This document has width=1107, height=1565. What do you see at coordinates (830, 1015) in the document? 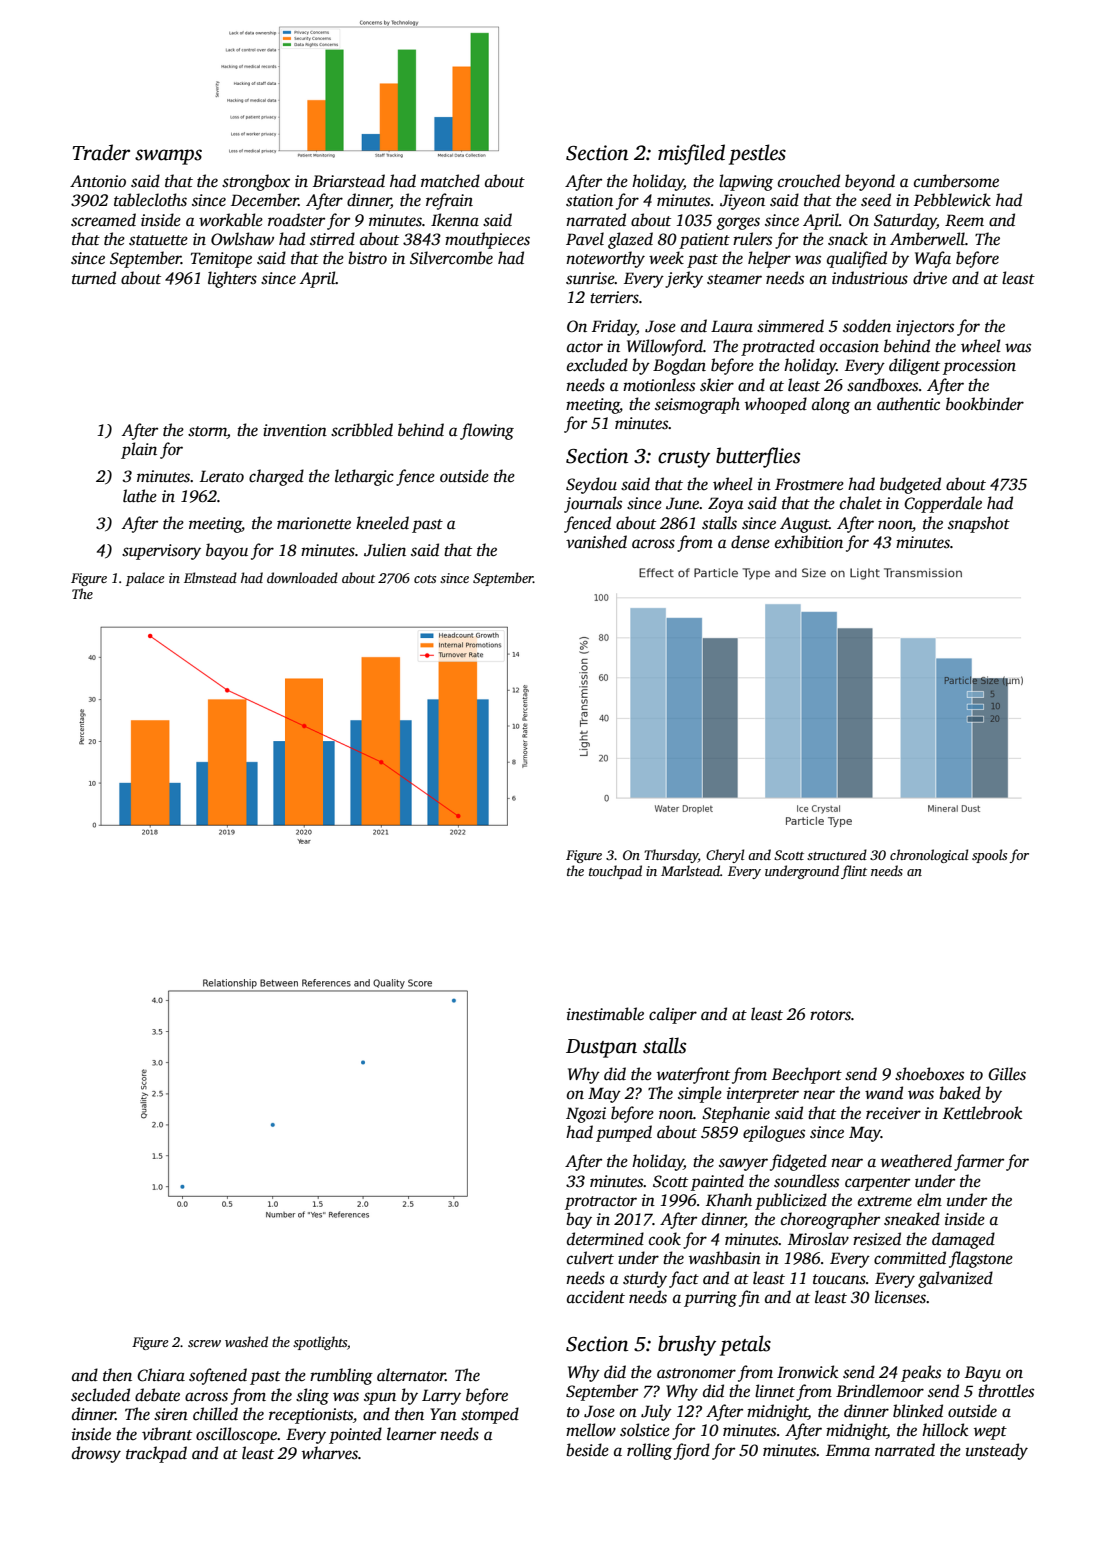
I see `rotors` at bounding box center [830, 1015].
